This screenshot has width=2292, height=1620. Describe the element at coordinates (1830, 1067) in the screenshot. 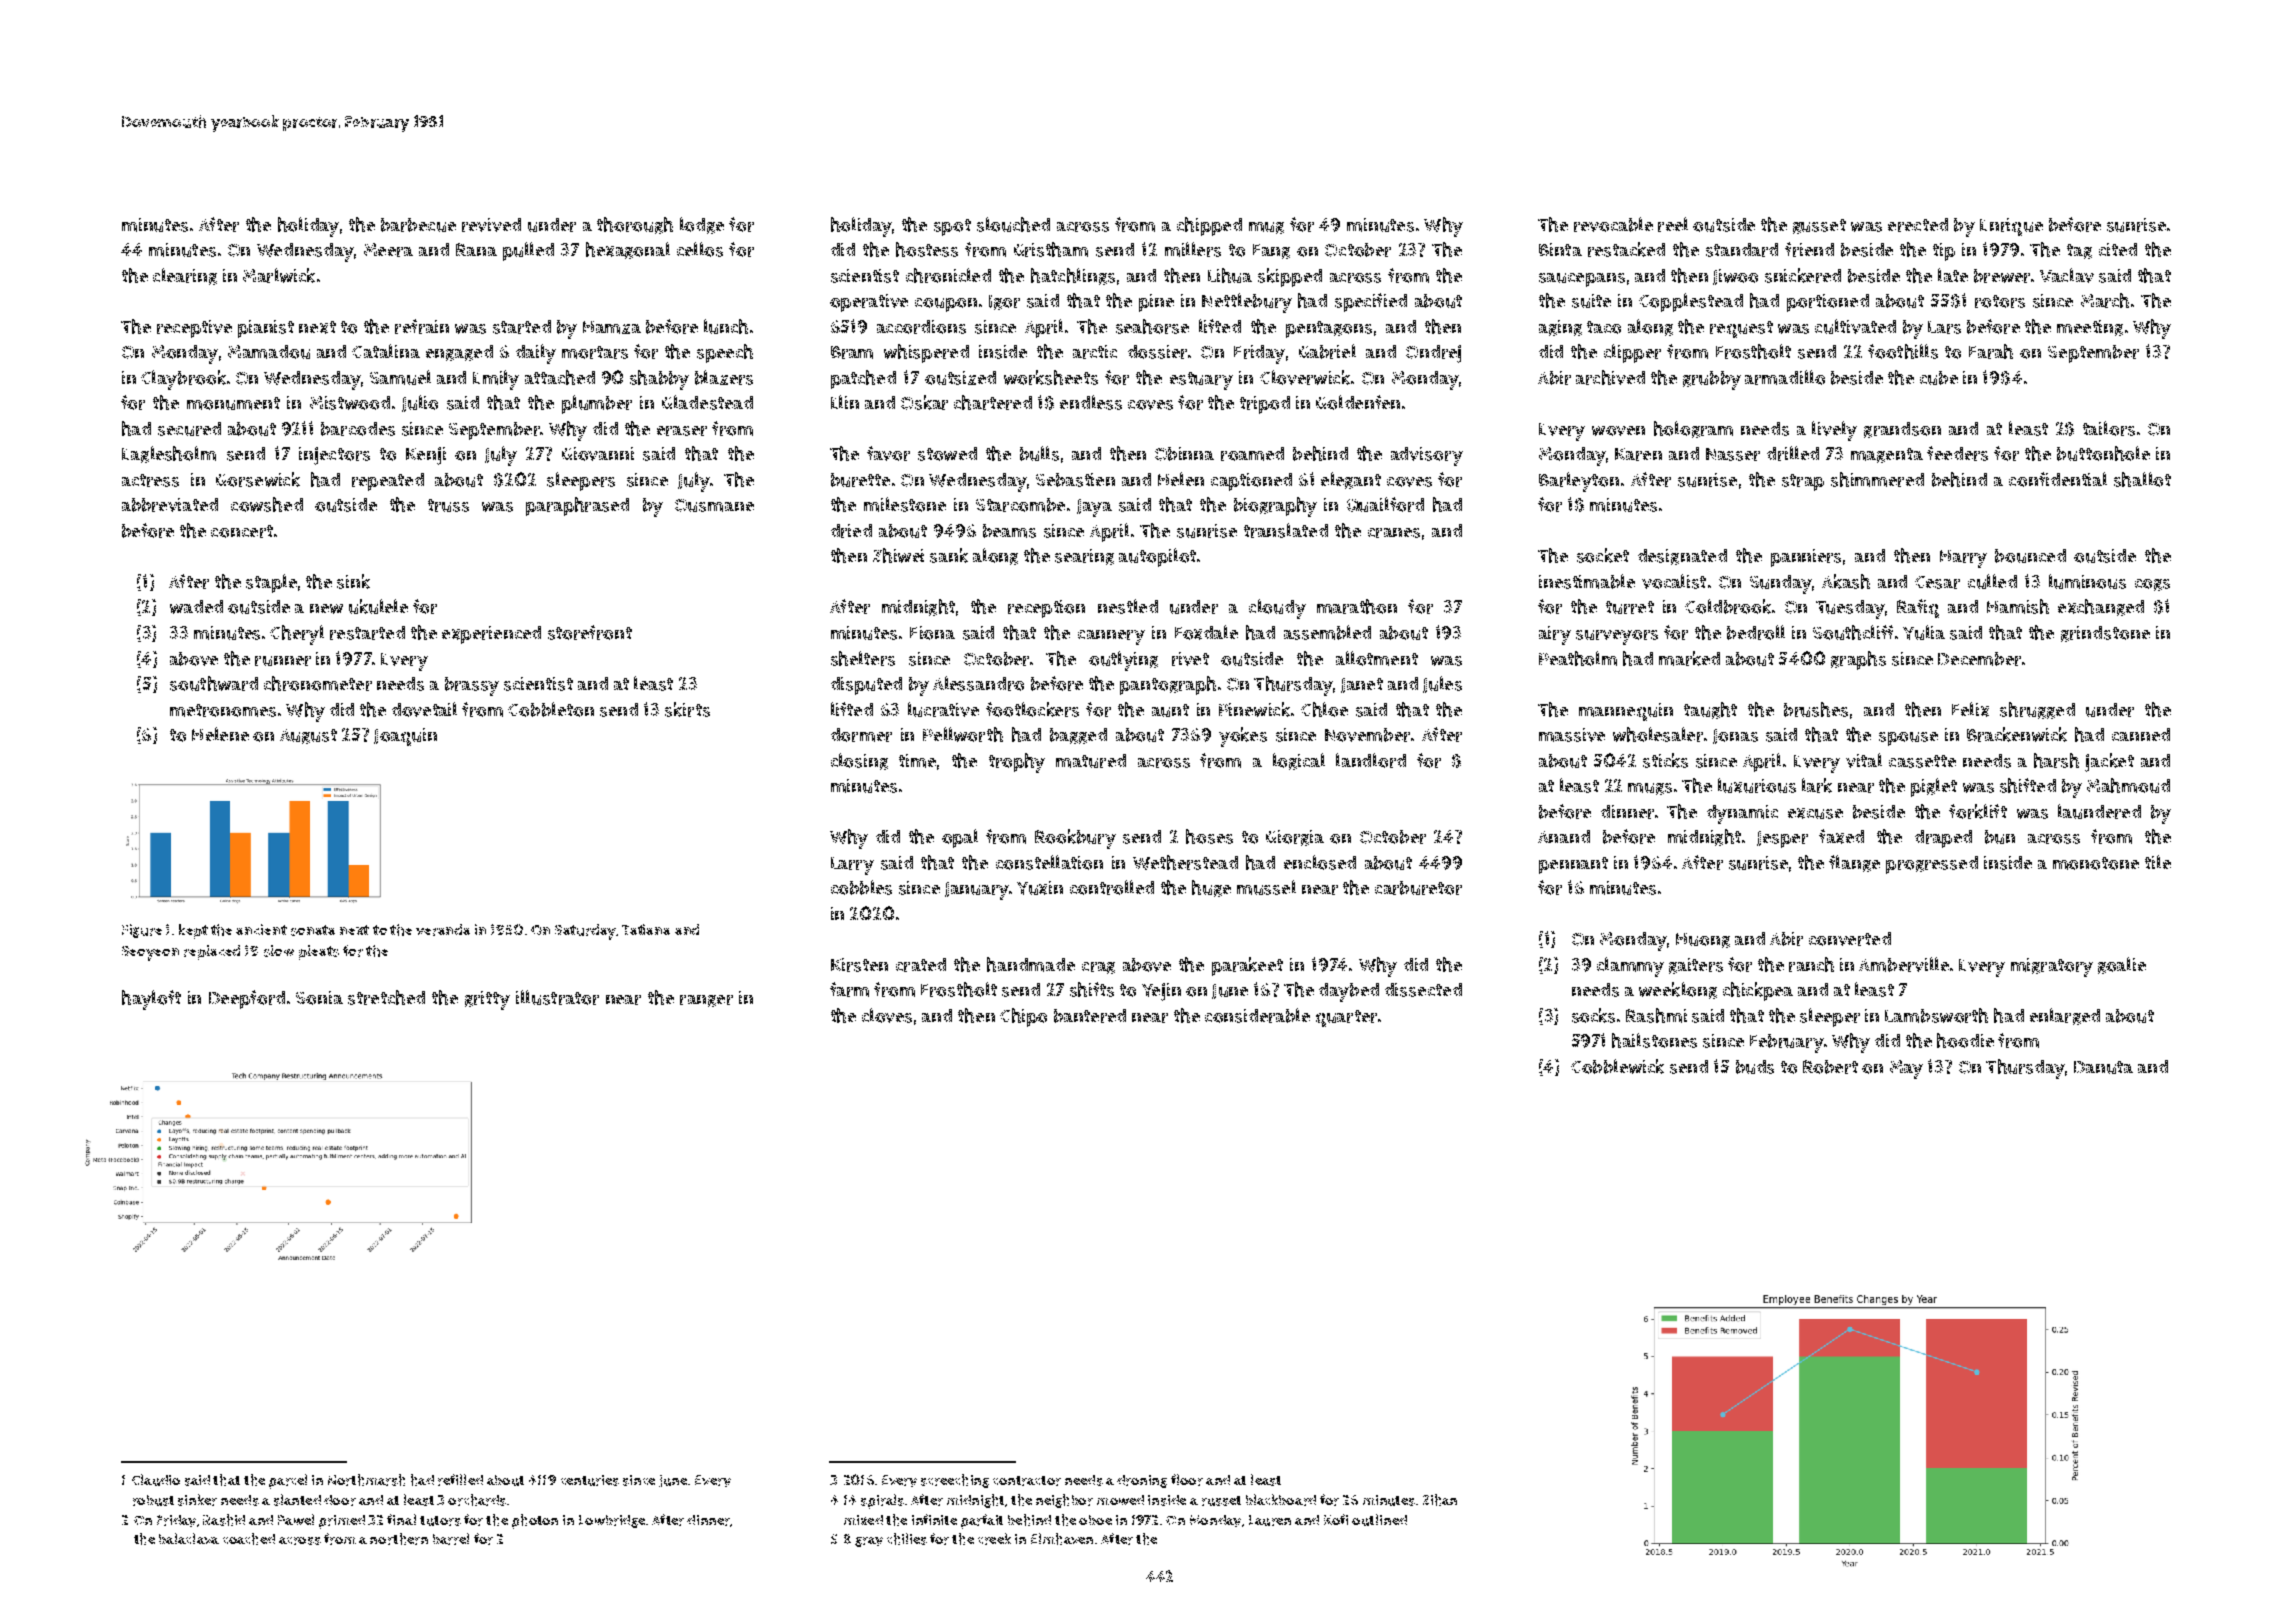

I see `Robert` at that location.
